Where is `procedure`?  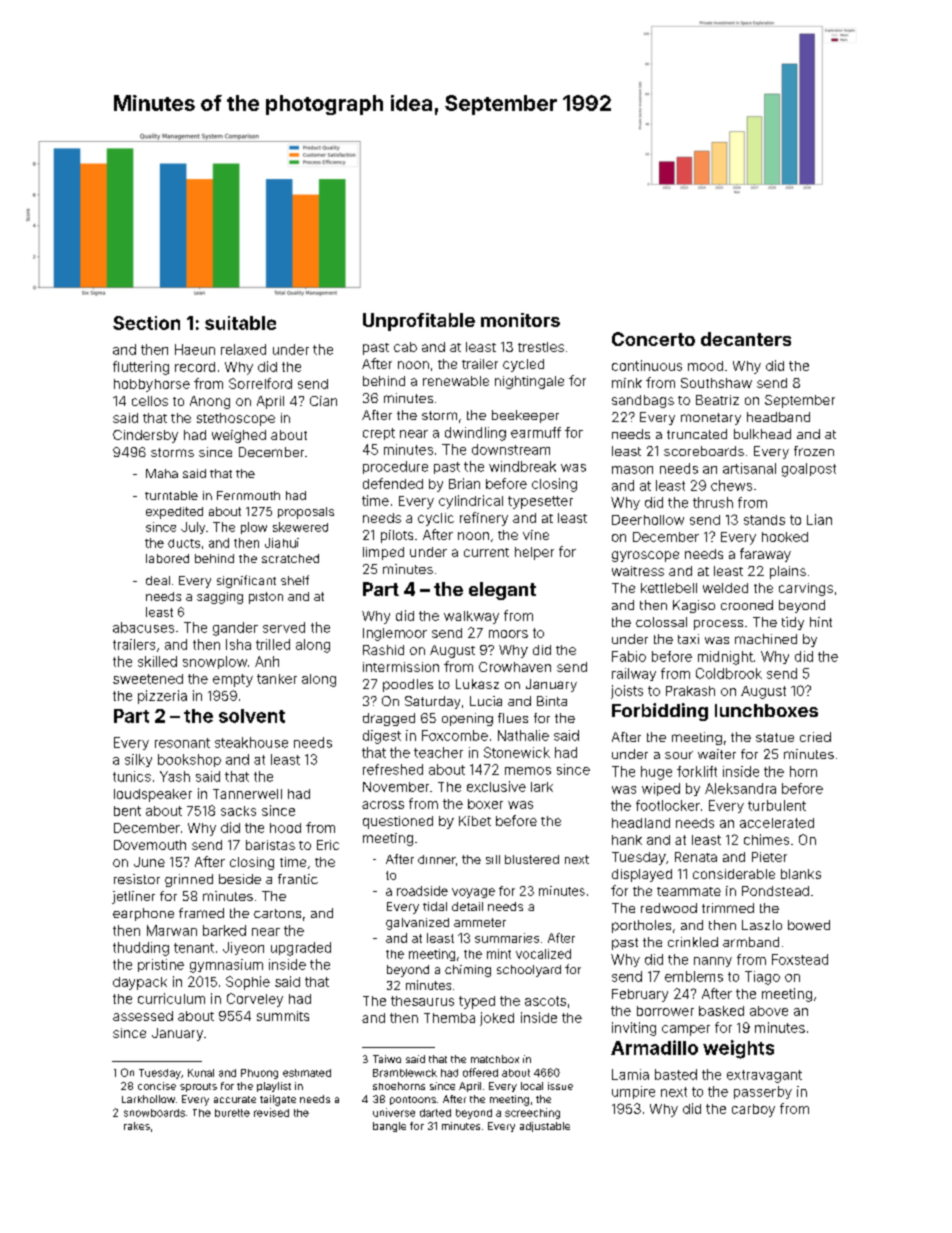 procedure is located at coordinates (395, 467).
